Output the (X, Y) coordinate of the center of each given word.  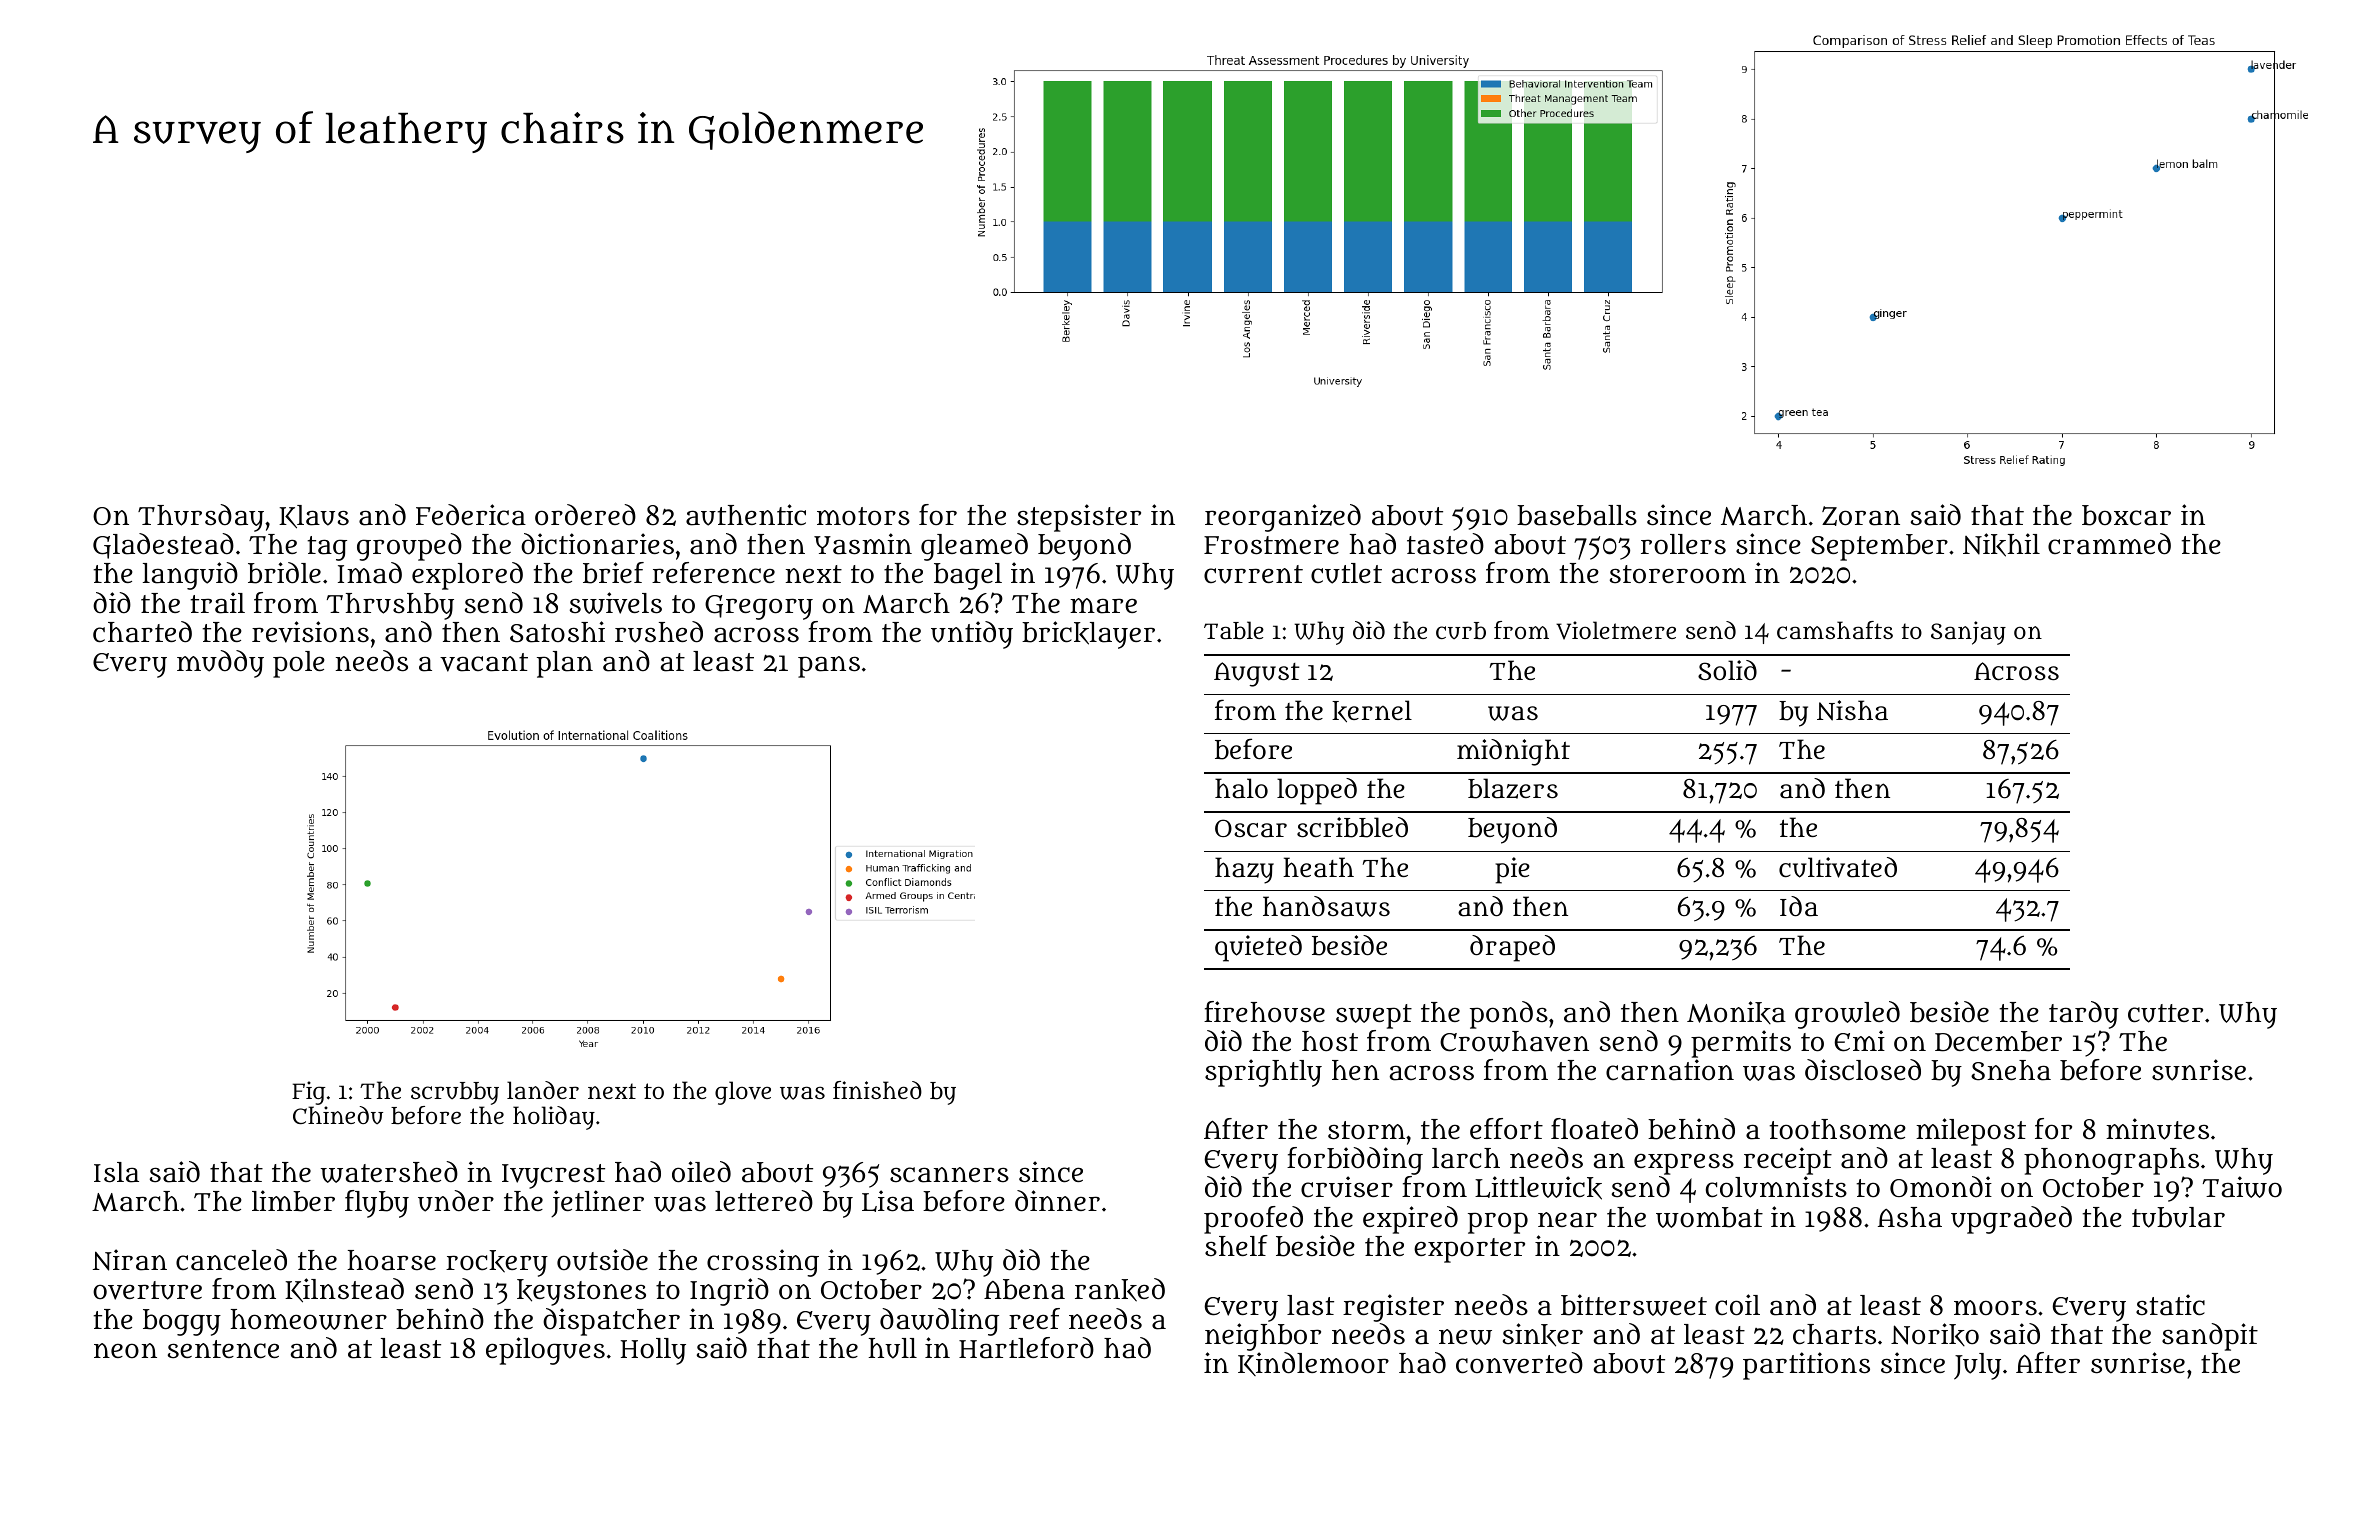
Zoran (1861, 516)
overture (147, 1290)
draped (1512, 948)
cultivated (1838, 867)
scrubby (455, 1093)
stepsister (1079, 518)
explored (467, 576)
